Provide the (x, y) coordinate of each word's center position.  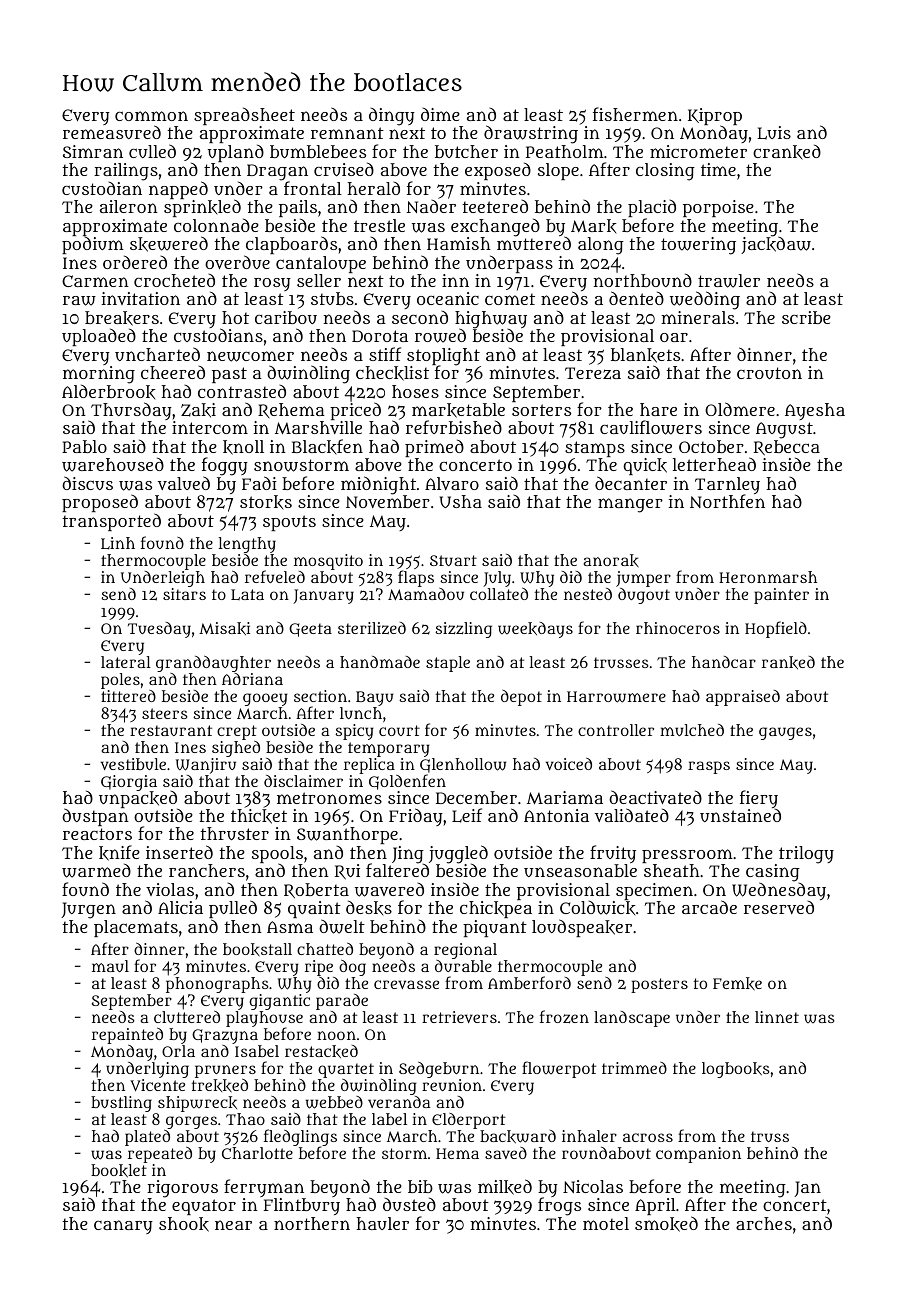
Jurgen (88, 910)
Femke (737, 983)
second (420, 317)
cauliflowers (651, 427)
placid (652, 208)
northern (312, 1223)
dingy (392, 117)
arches (764, 1223)
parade (342, 1002)
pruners (225, 1071)
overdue (237, 262)
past (229, 375)
